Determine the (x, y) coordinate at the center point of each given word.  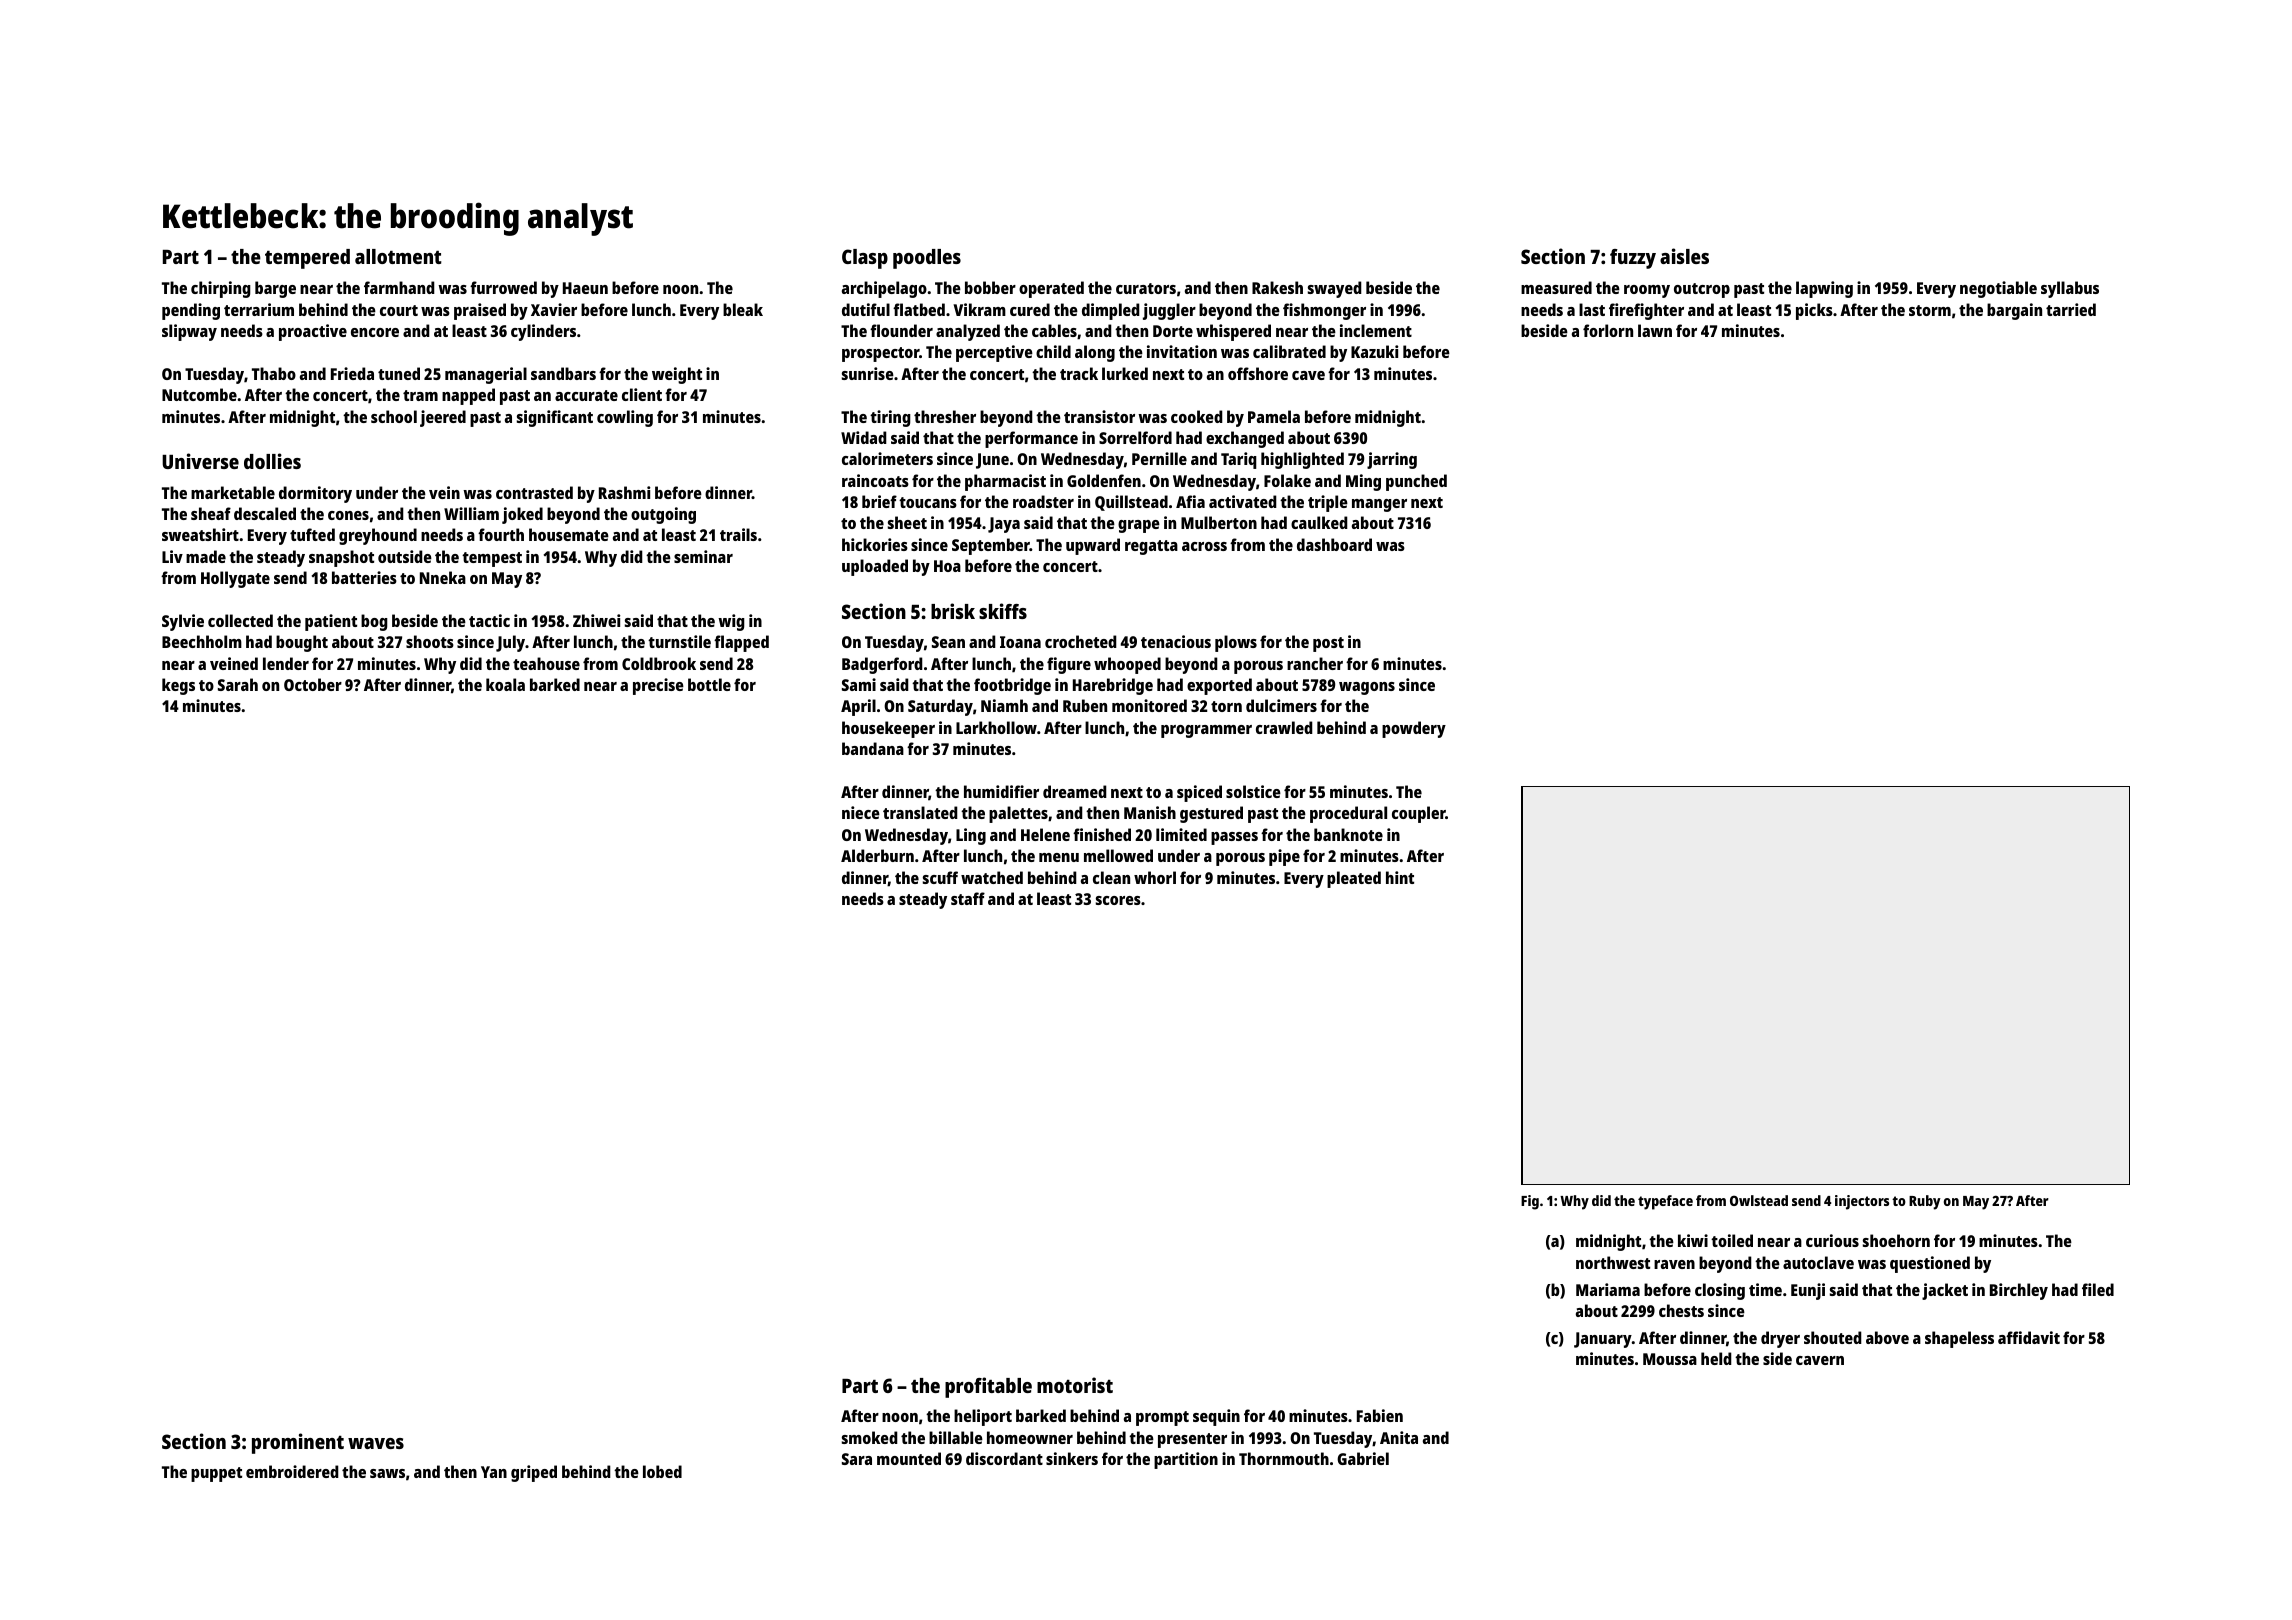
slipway (189, 332)
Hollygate (235, 579)
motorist (1075, 1385)
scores (1118, 900)
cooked (1197, 416)
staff (968, 898)
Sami (859, 684)
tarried (2071, 309)
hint (1400, 877)
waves (376, 1443)
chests (1681, 1310)
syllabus (2070, 289)
